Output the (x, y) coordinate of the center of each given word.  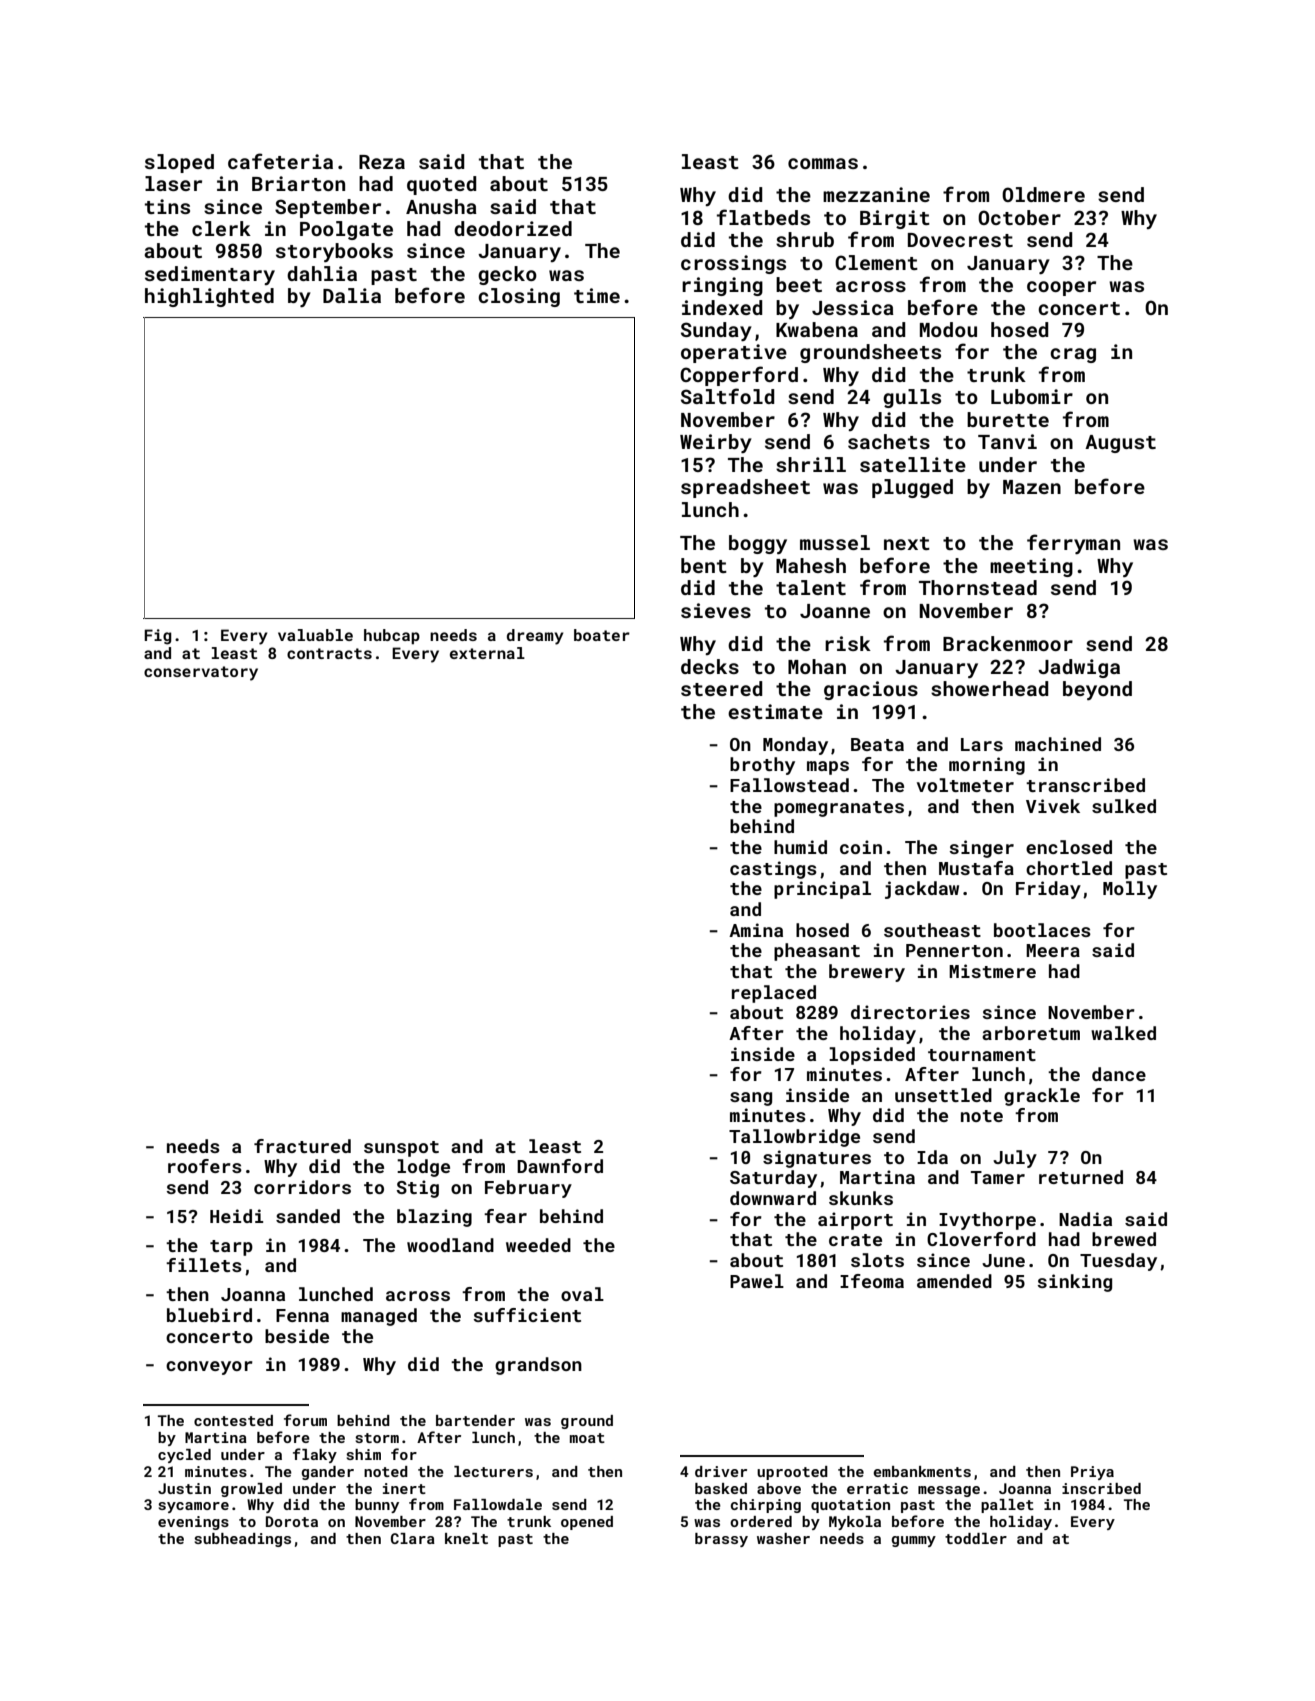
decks (710, 666)
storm (377, 1438)
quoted (442, 185)
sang (751, 1099)
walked (1123, 1033)
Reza (382, 162)
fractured (302, 1146)
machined (1058, 744)
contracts (329, 653)
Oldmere (1043, 194)
